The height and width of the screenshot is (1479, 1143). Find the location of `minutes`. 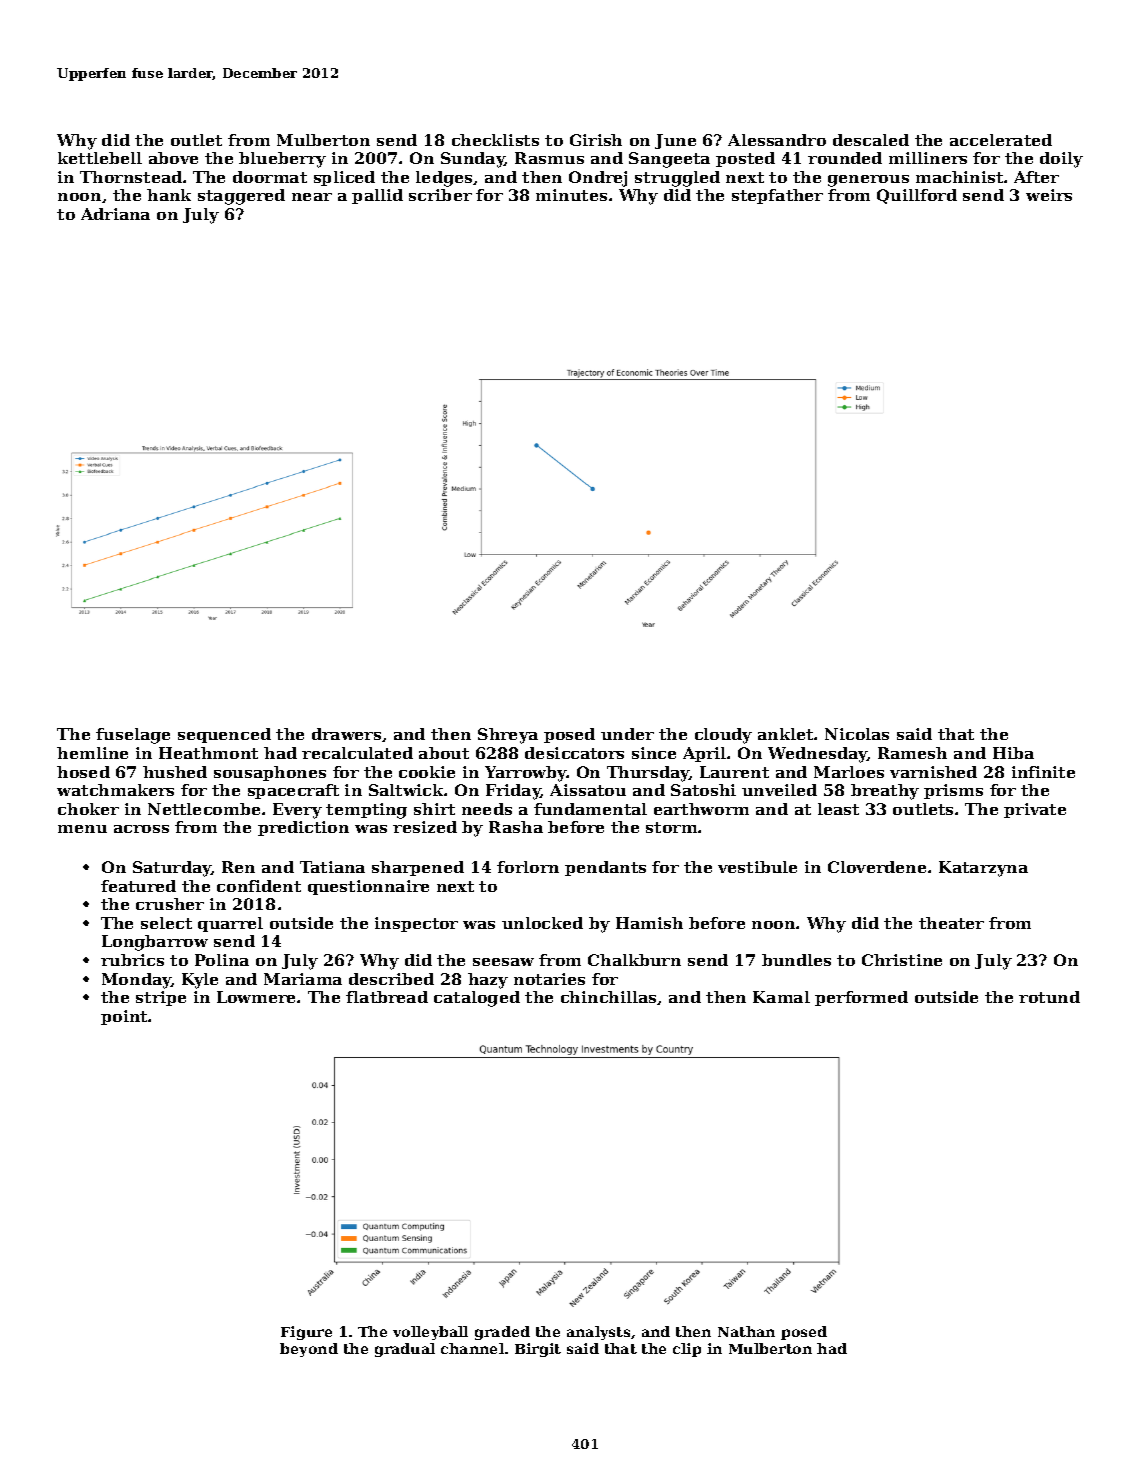

minutes is located at coordinates (571, 195).
